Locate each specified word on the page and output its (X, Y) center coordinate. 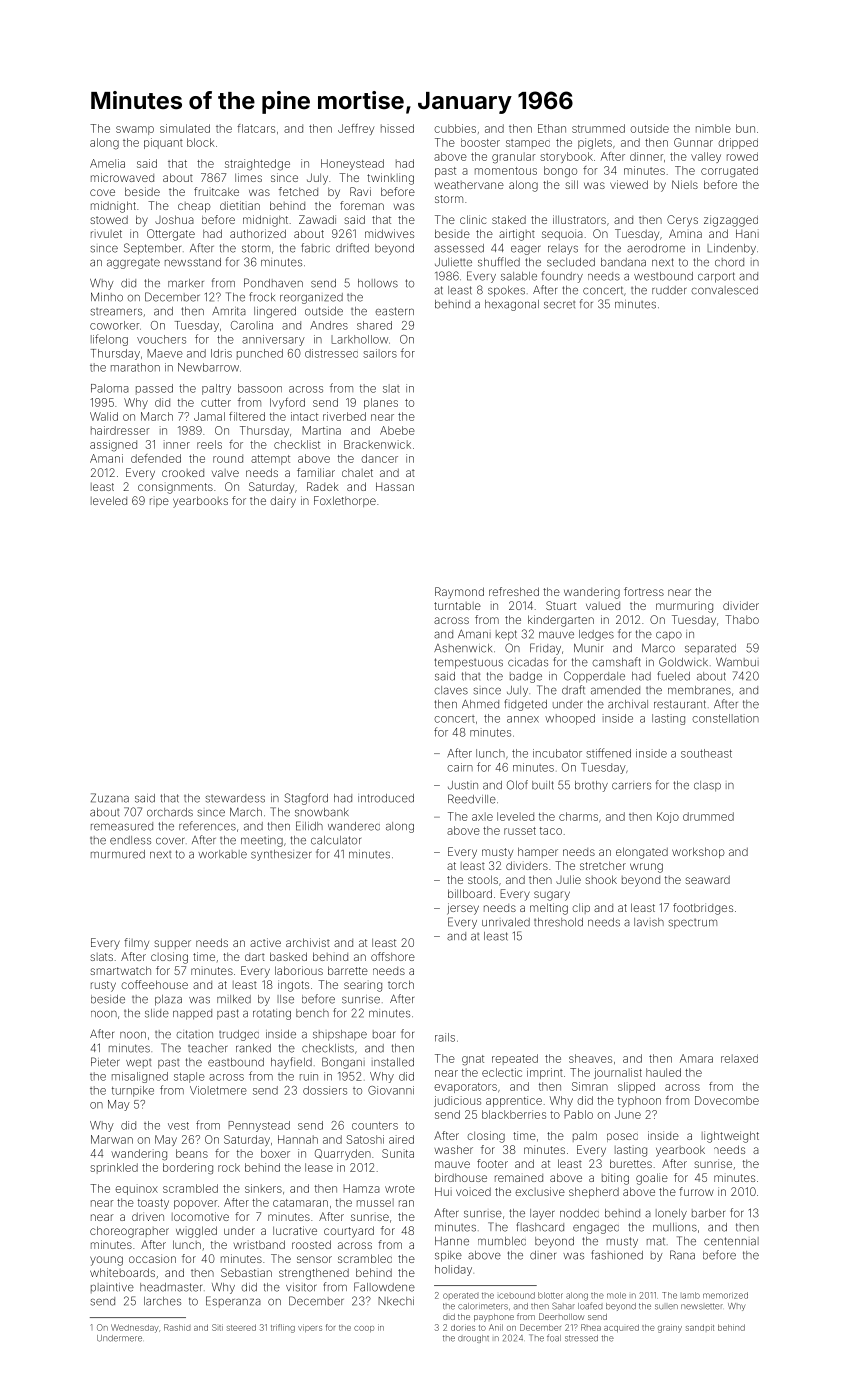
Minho (107, 297)
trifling (283, 1328)
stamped (528, 144)
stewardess (235, 798)
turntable (457, 606)
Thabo (742, 619)
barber (708, 1213)
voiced (473, 1191)
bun (745, 128)
